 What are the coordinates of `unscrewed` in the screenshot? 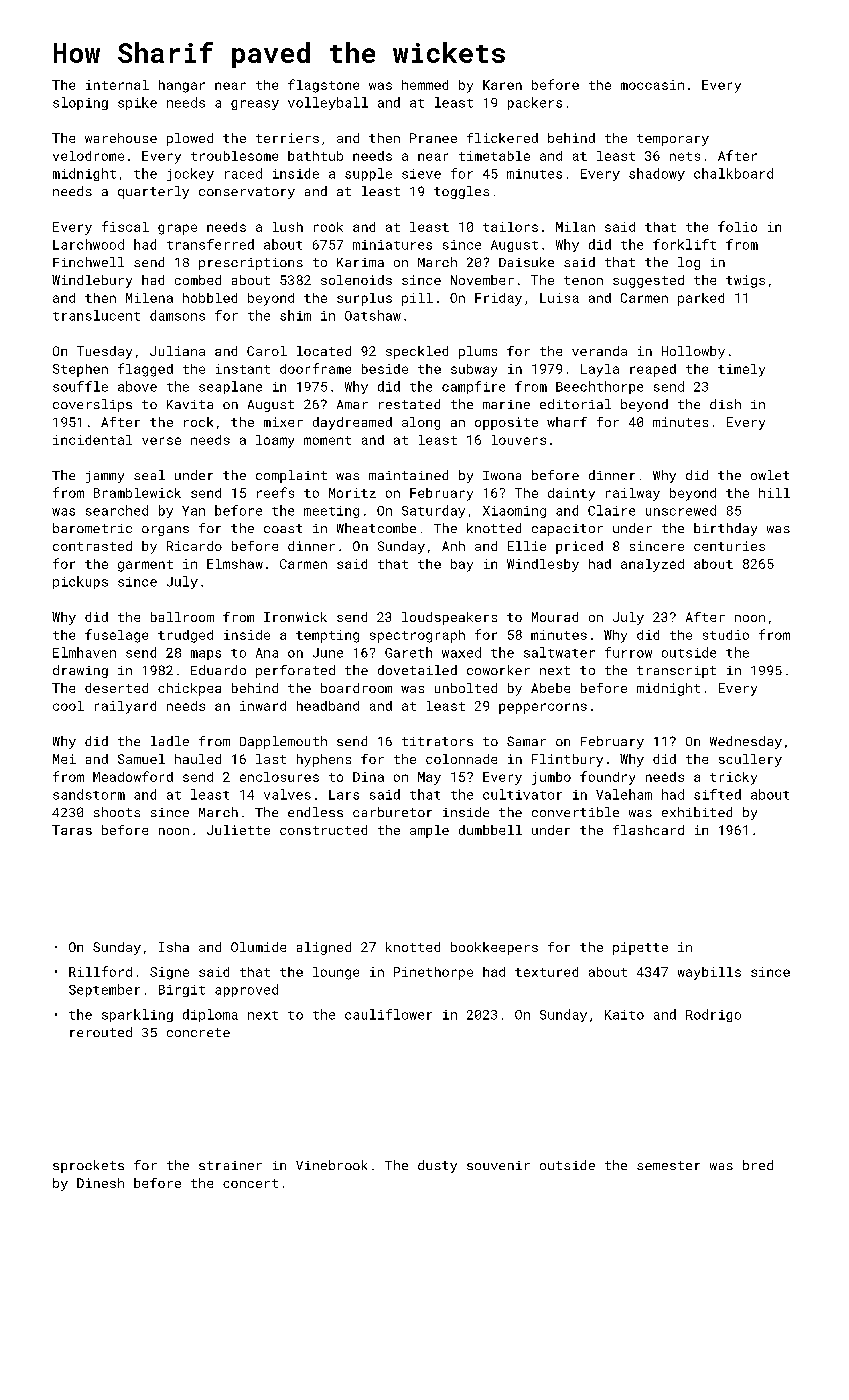 It's located at (681, 510).
